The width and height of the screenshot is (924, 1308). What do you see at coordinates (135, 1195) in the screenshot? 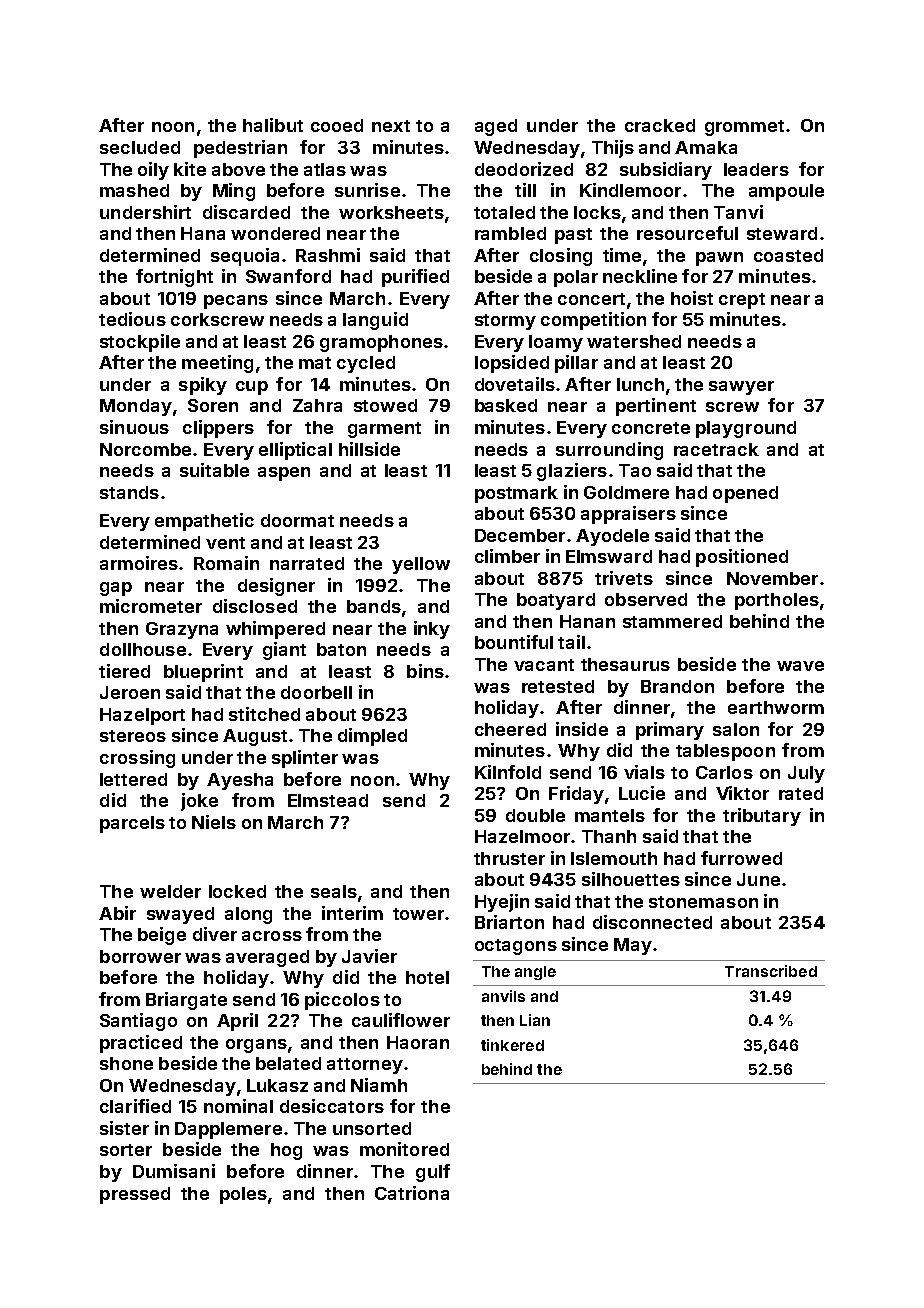
I see `pressed` at bounding box center [135, 1195].
